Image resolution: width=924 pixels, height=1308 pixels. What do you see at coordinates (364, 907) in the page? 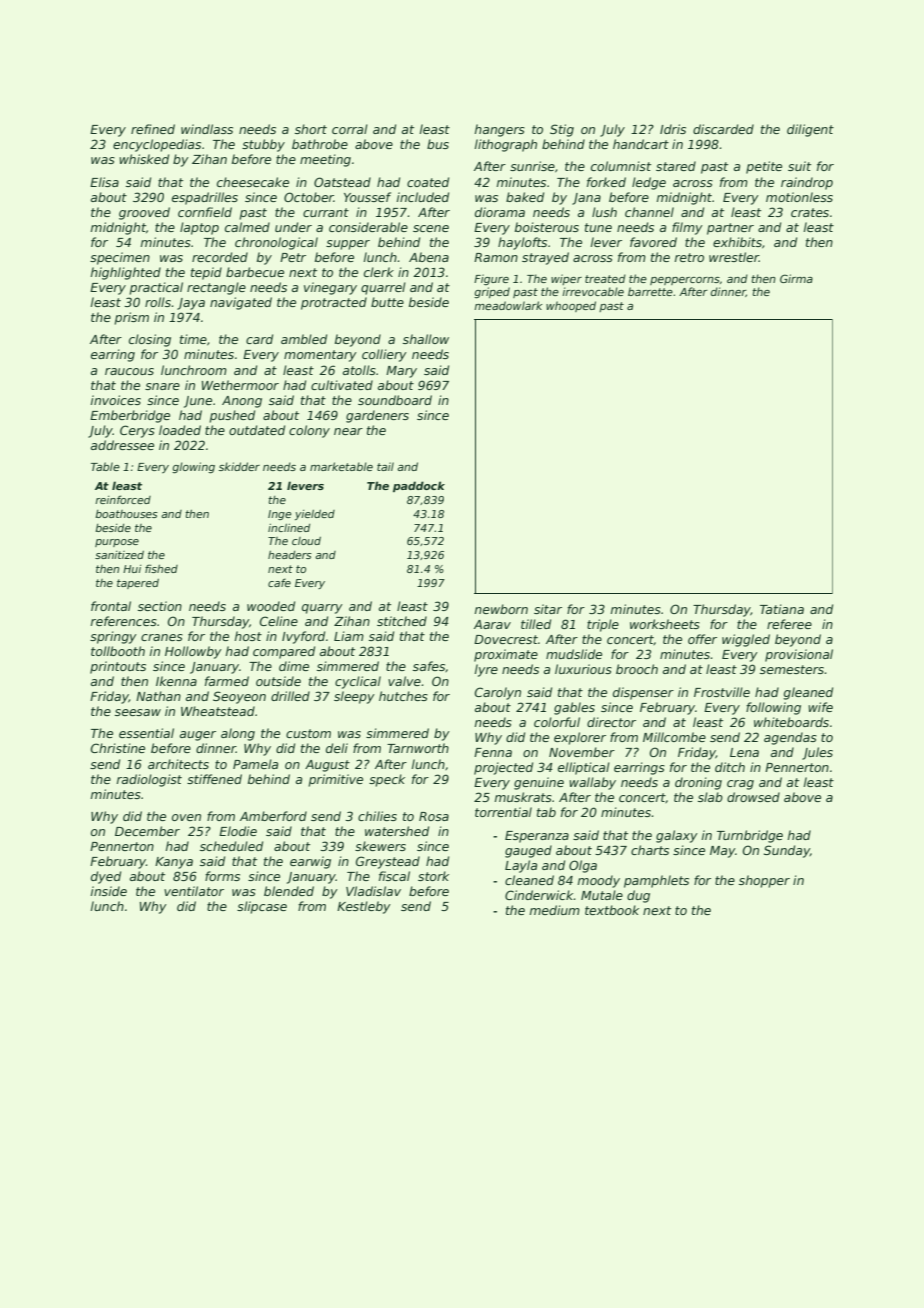
I see `Kestleby` at bounding box center [364, 907].
